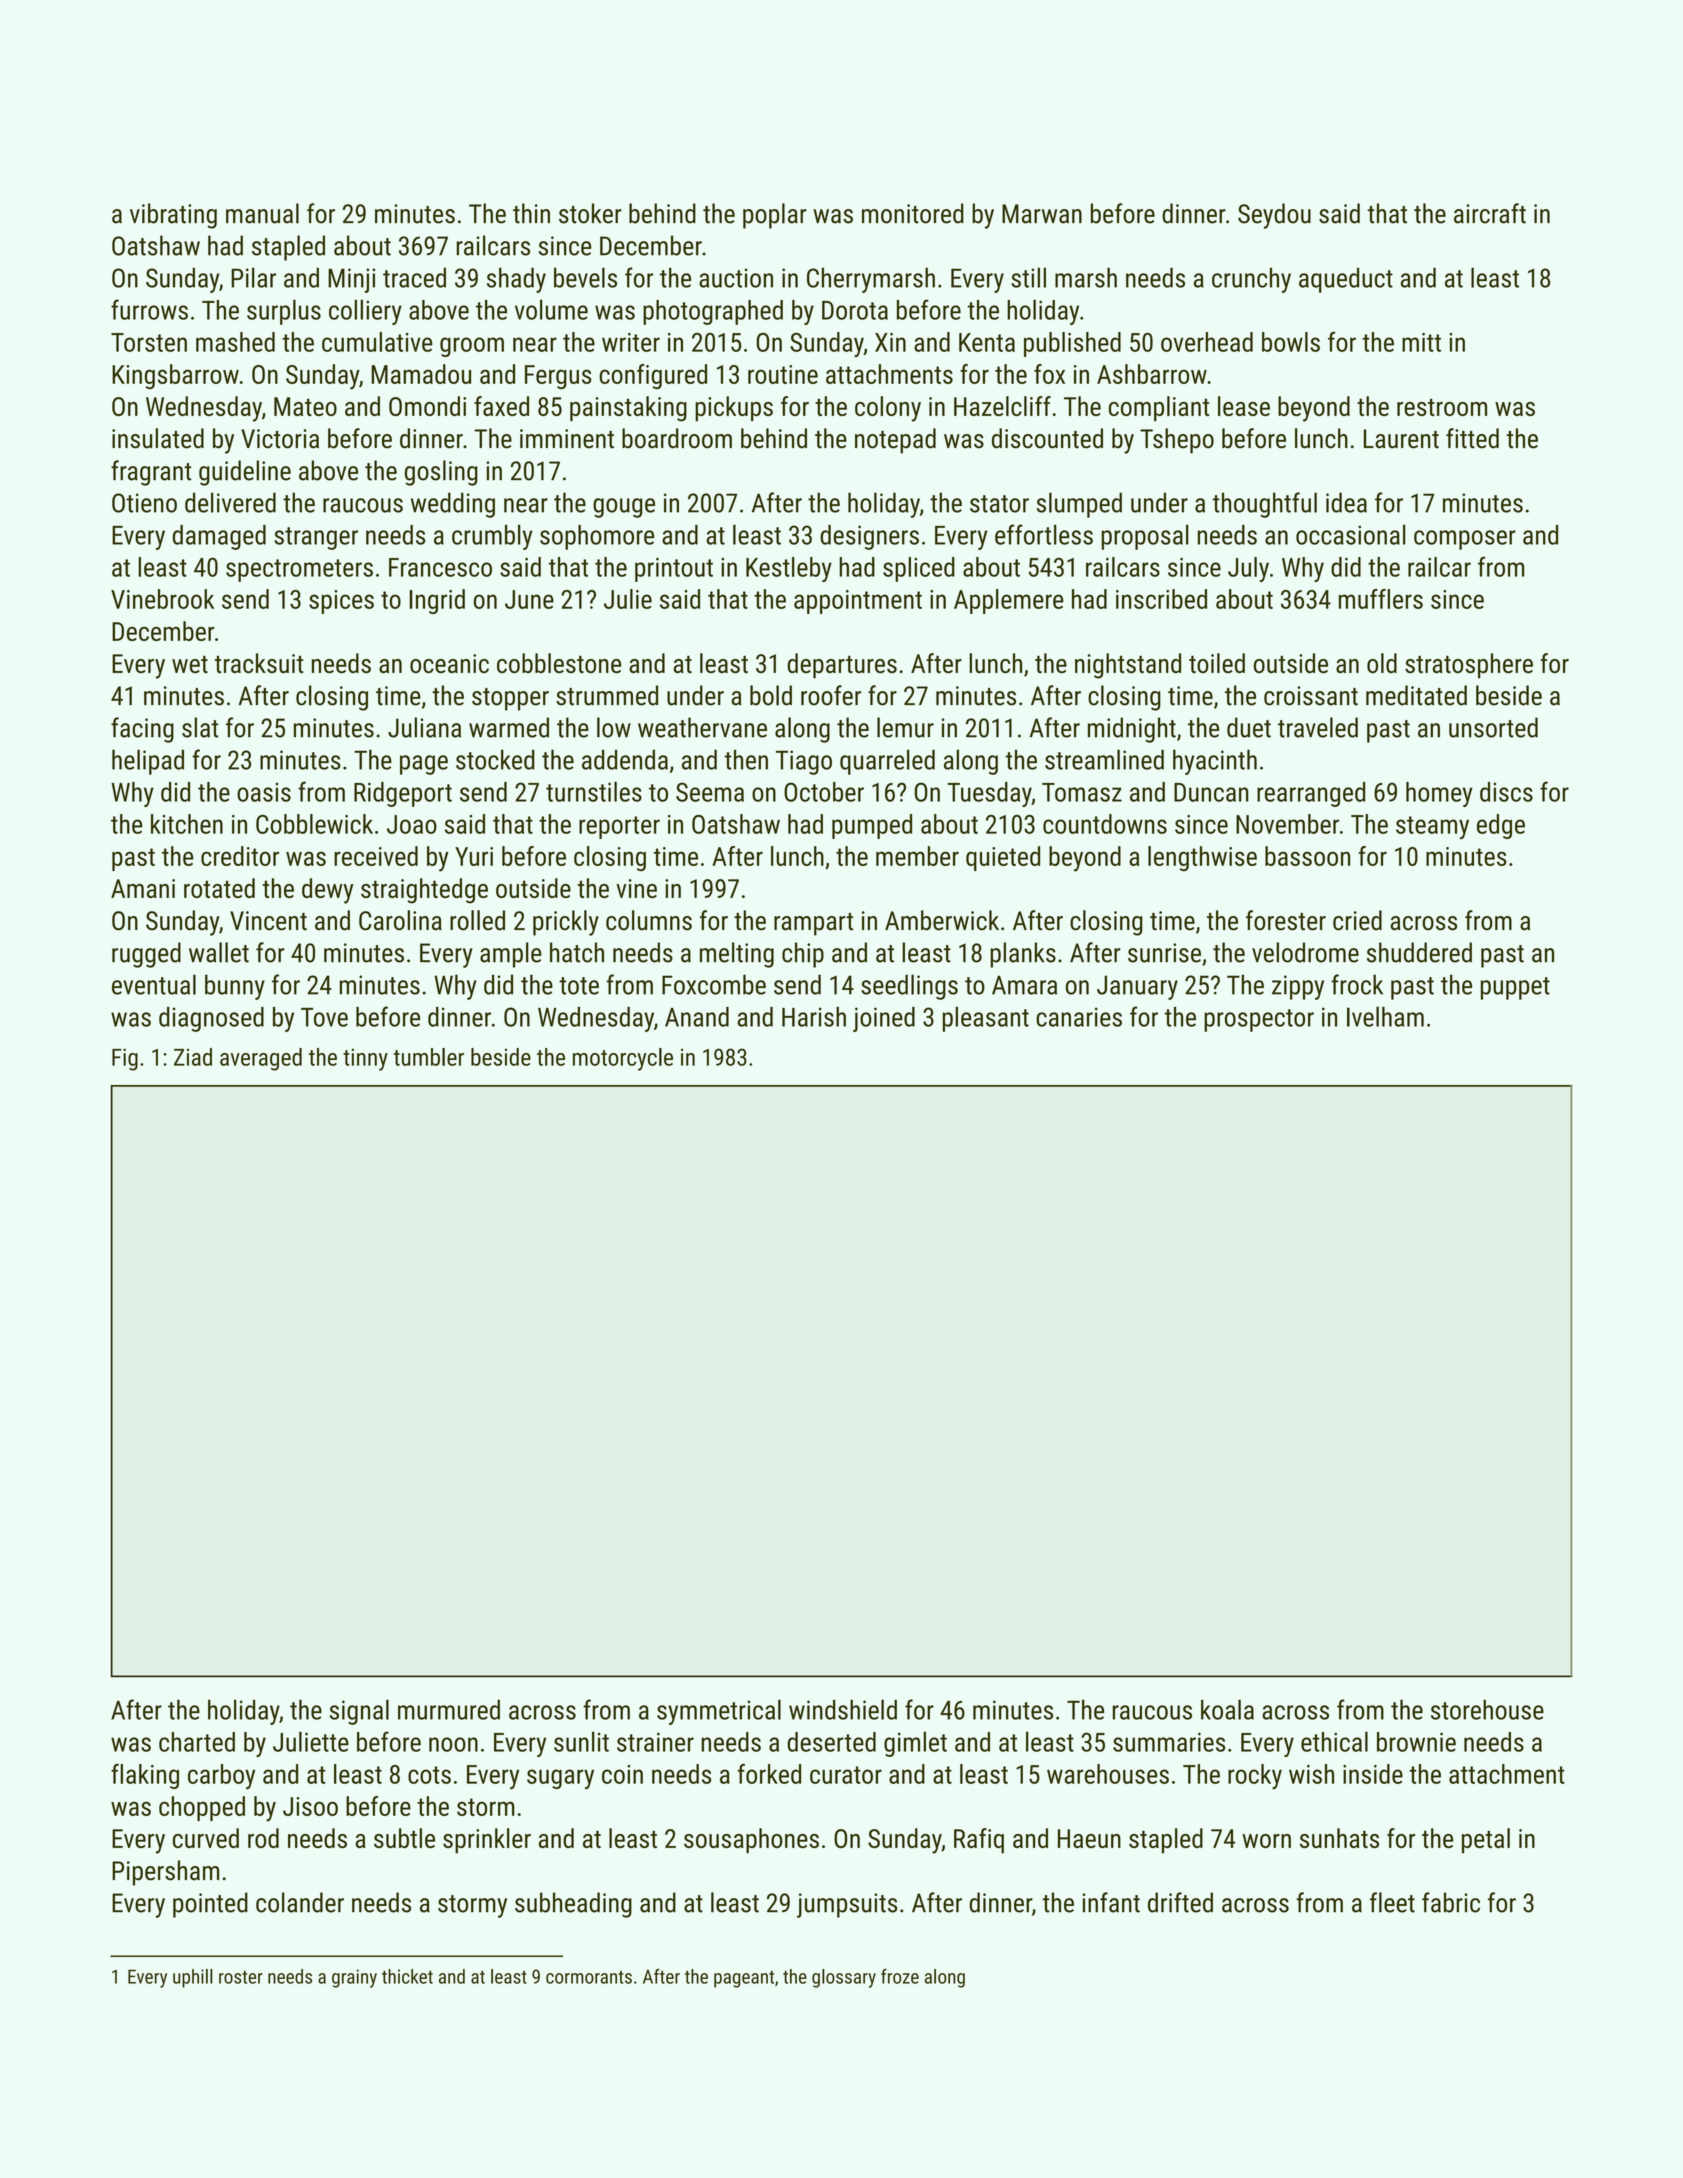  I want to click on painstaking, so click(628, 409).
